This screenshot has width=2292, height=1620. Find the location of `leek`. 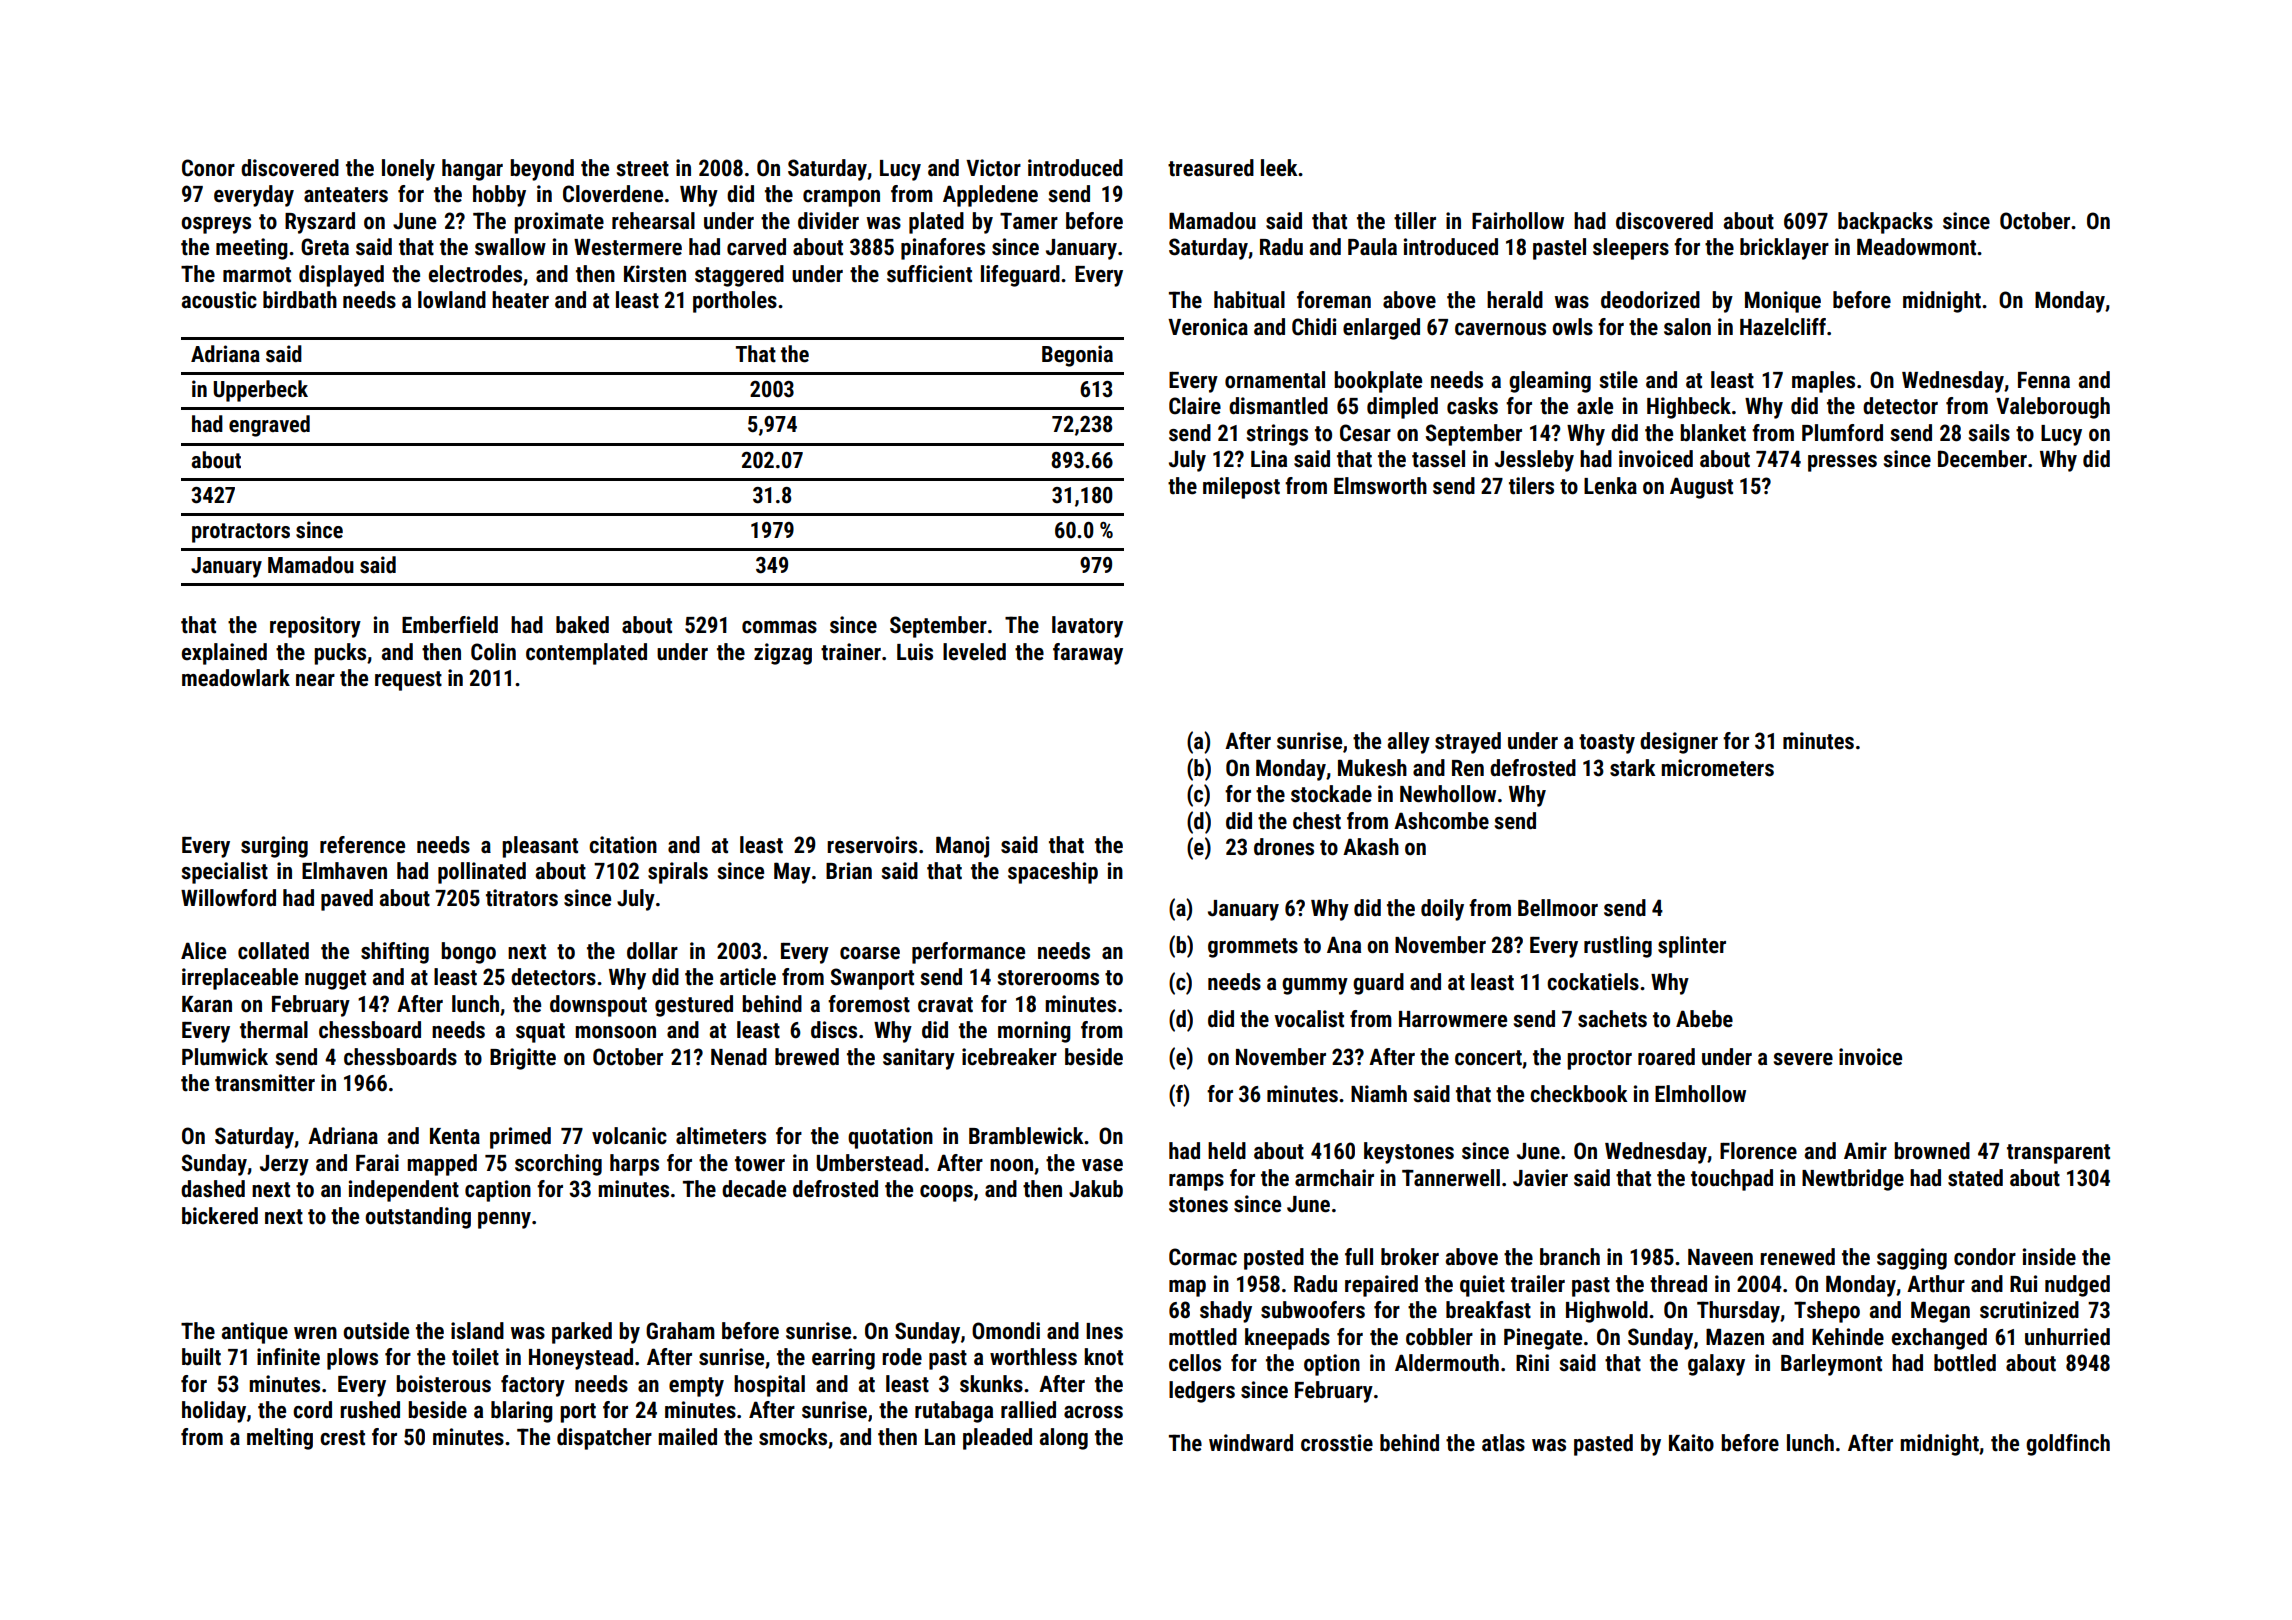

leek is located at coordinates (1279, 168).
